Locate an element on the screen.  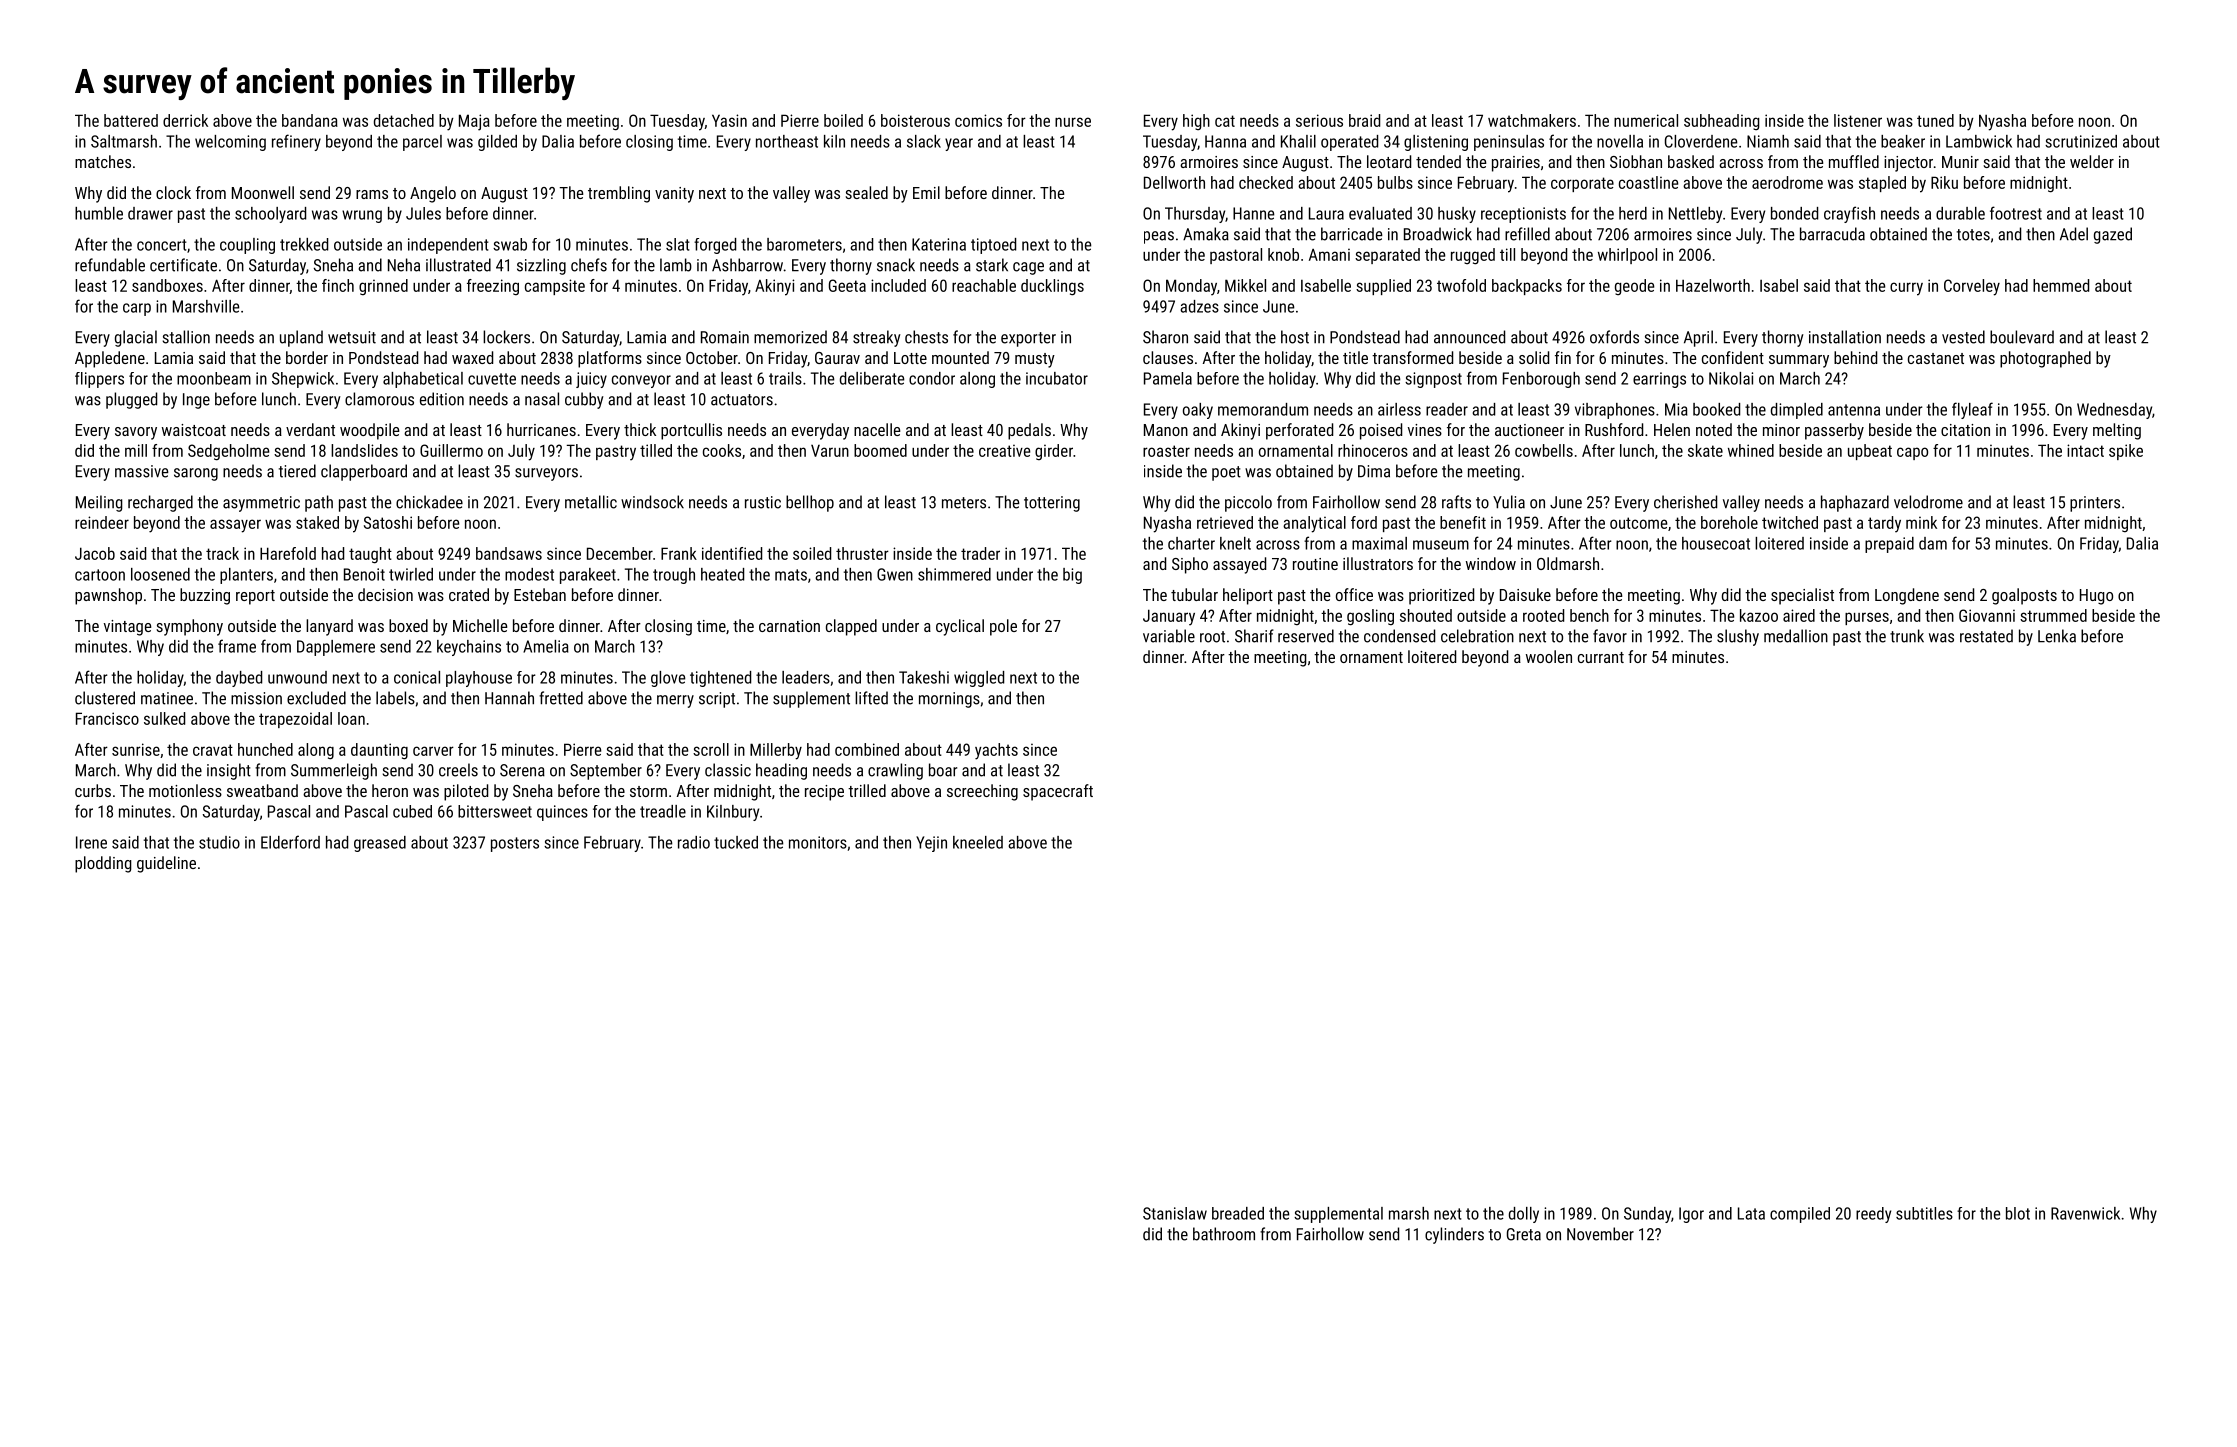
refilled is located at coordinates (1527, 234).
